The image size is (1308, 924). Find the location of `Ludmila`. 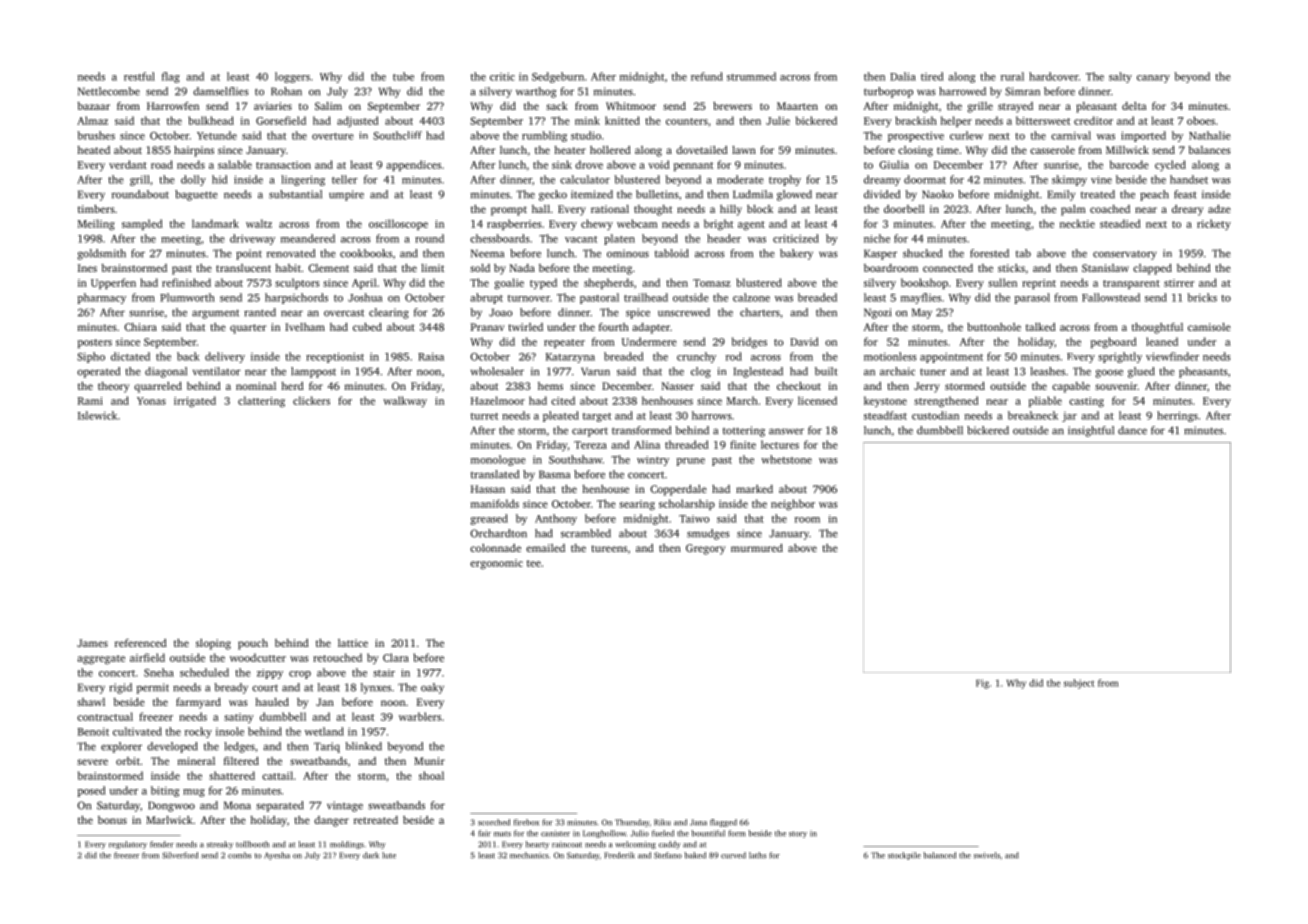

Ludmila is located at coordinates (753, 194).
